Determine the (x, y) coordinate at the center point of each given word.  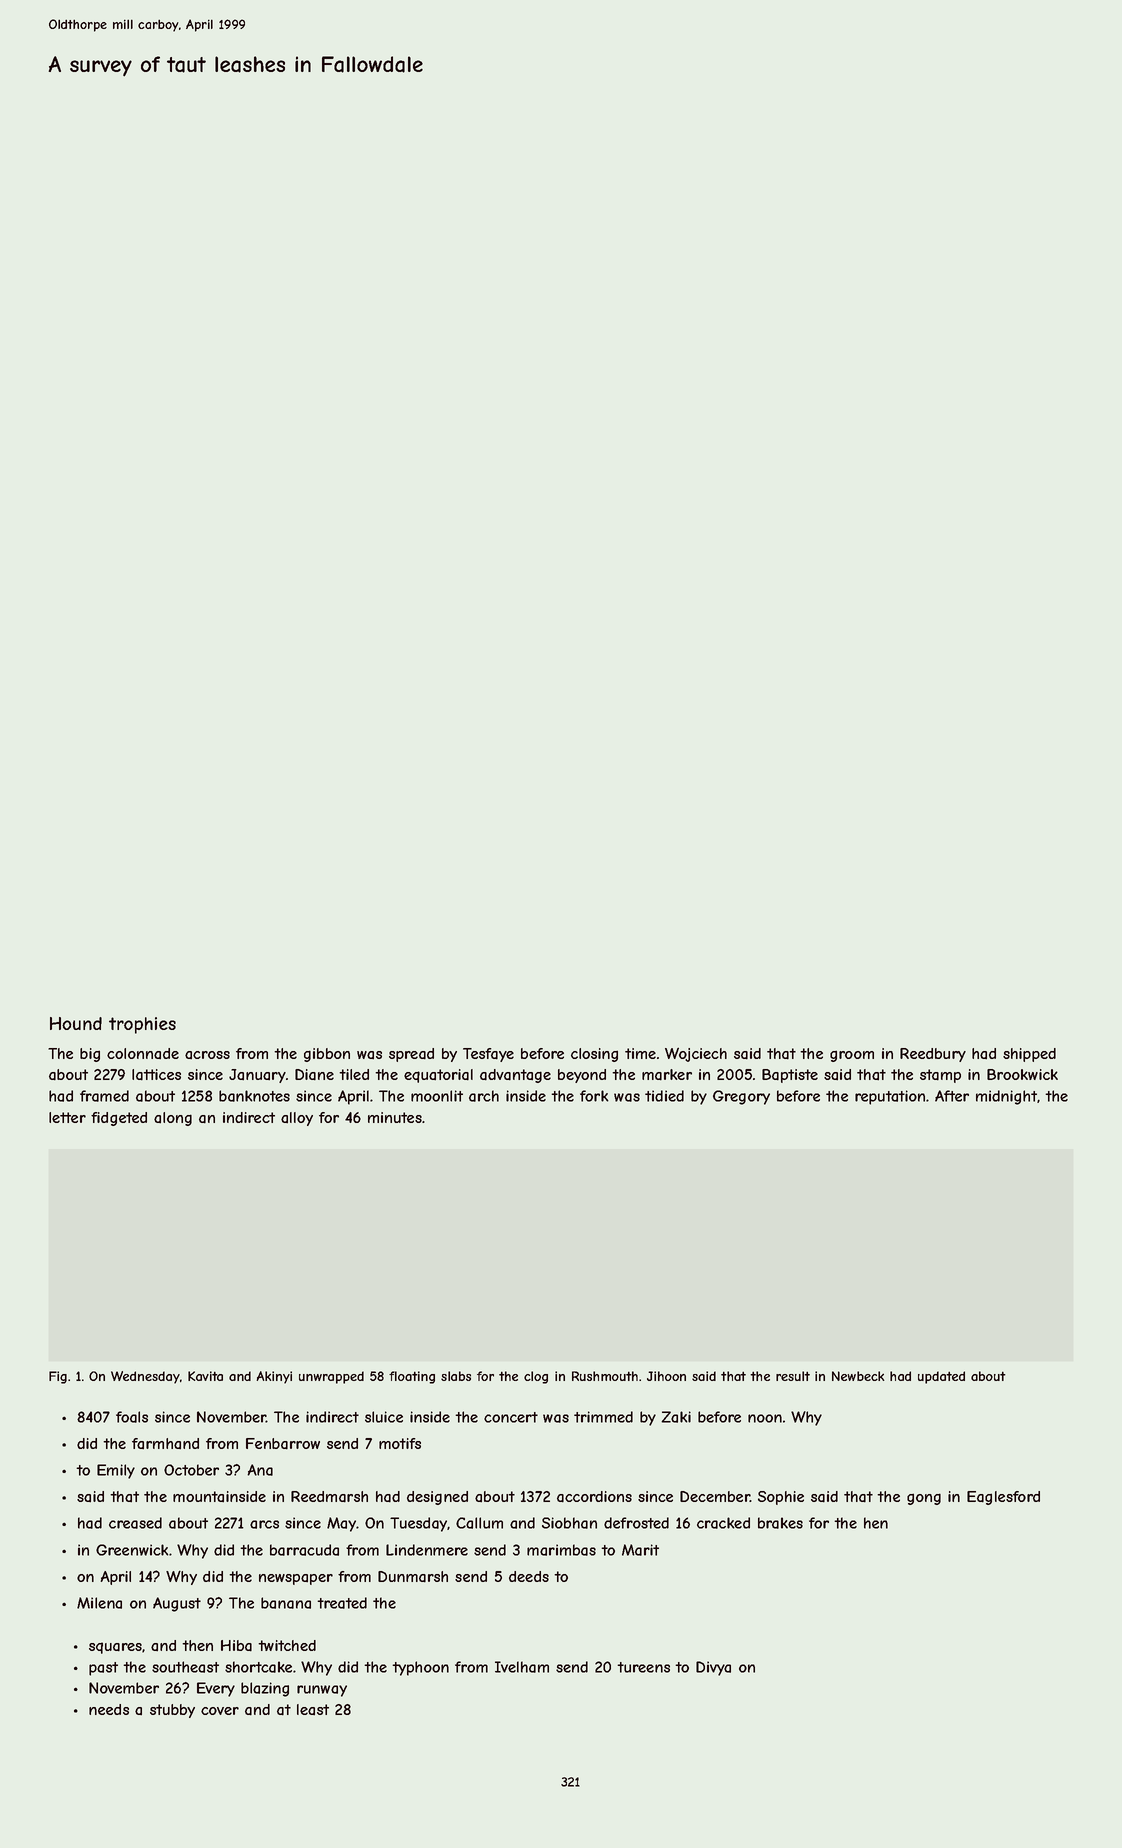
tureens (643, 1667)
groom (852, 1056)
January (257, 1076)
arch (484, 1096)
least (313, 1710)
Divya (713, 1668)
